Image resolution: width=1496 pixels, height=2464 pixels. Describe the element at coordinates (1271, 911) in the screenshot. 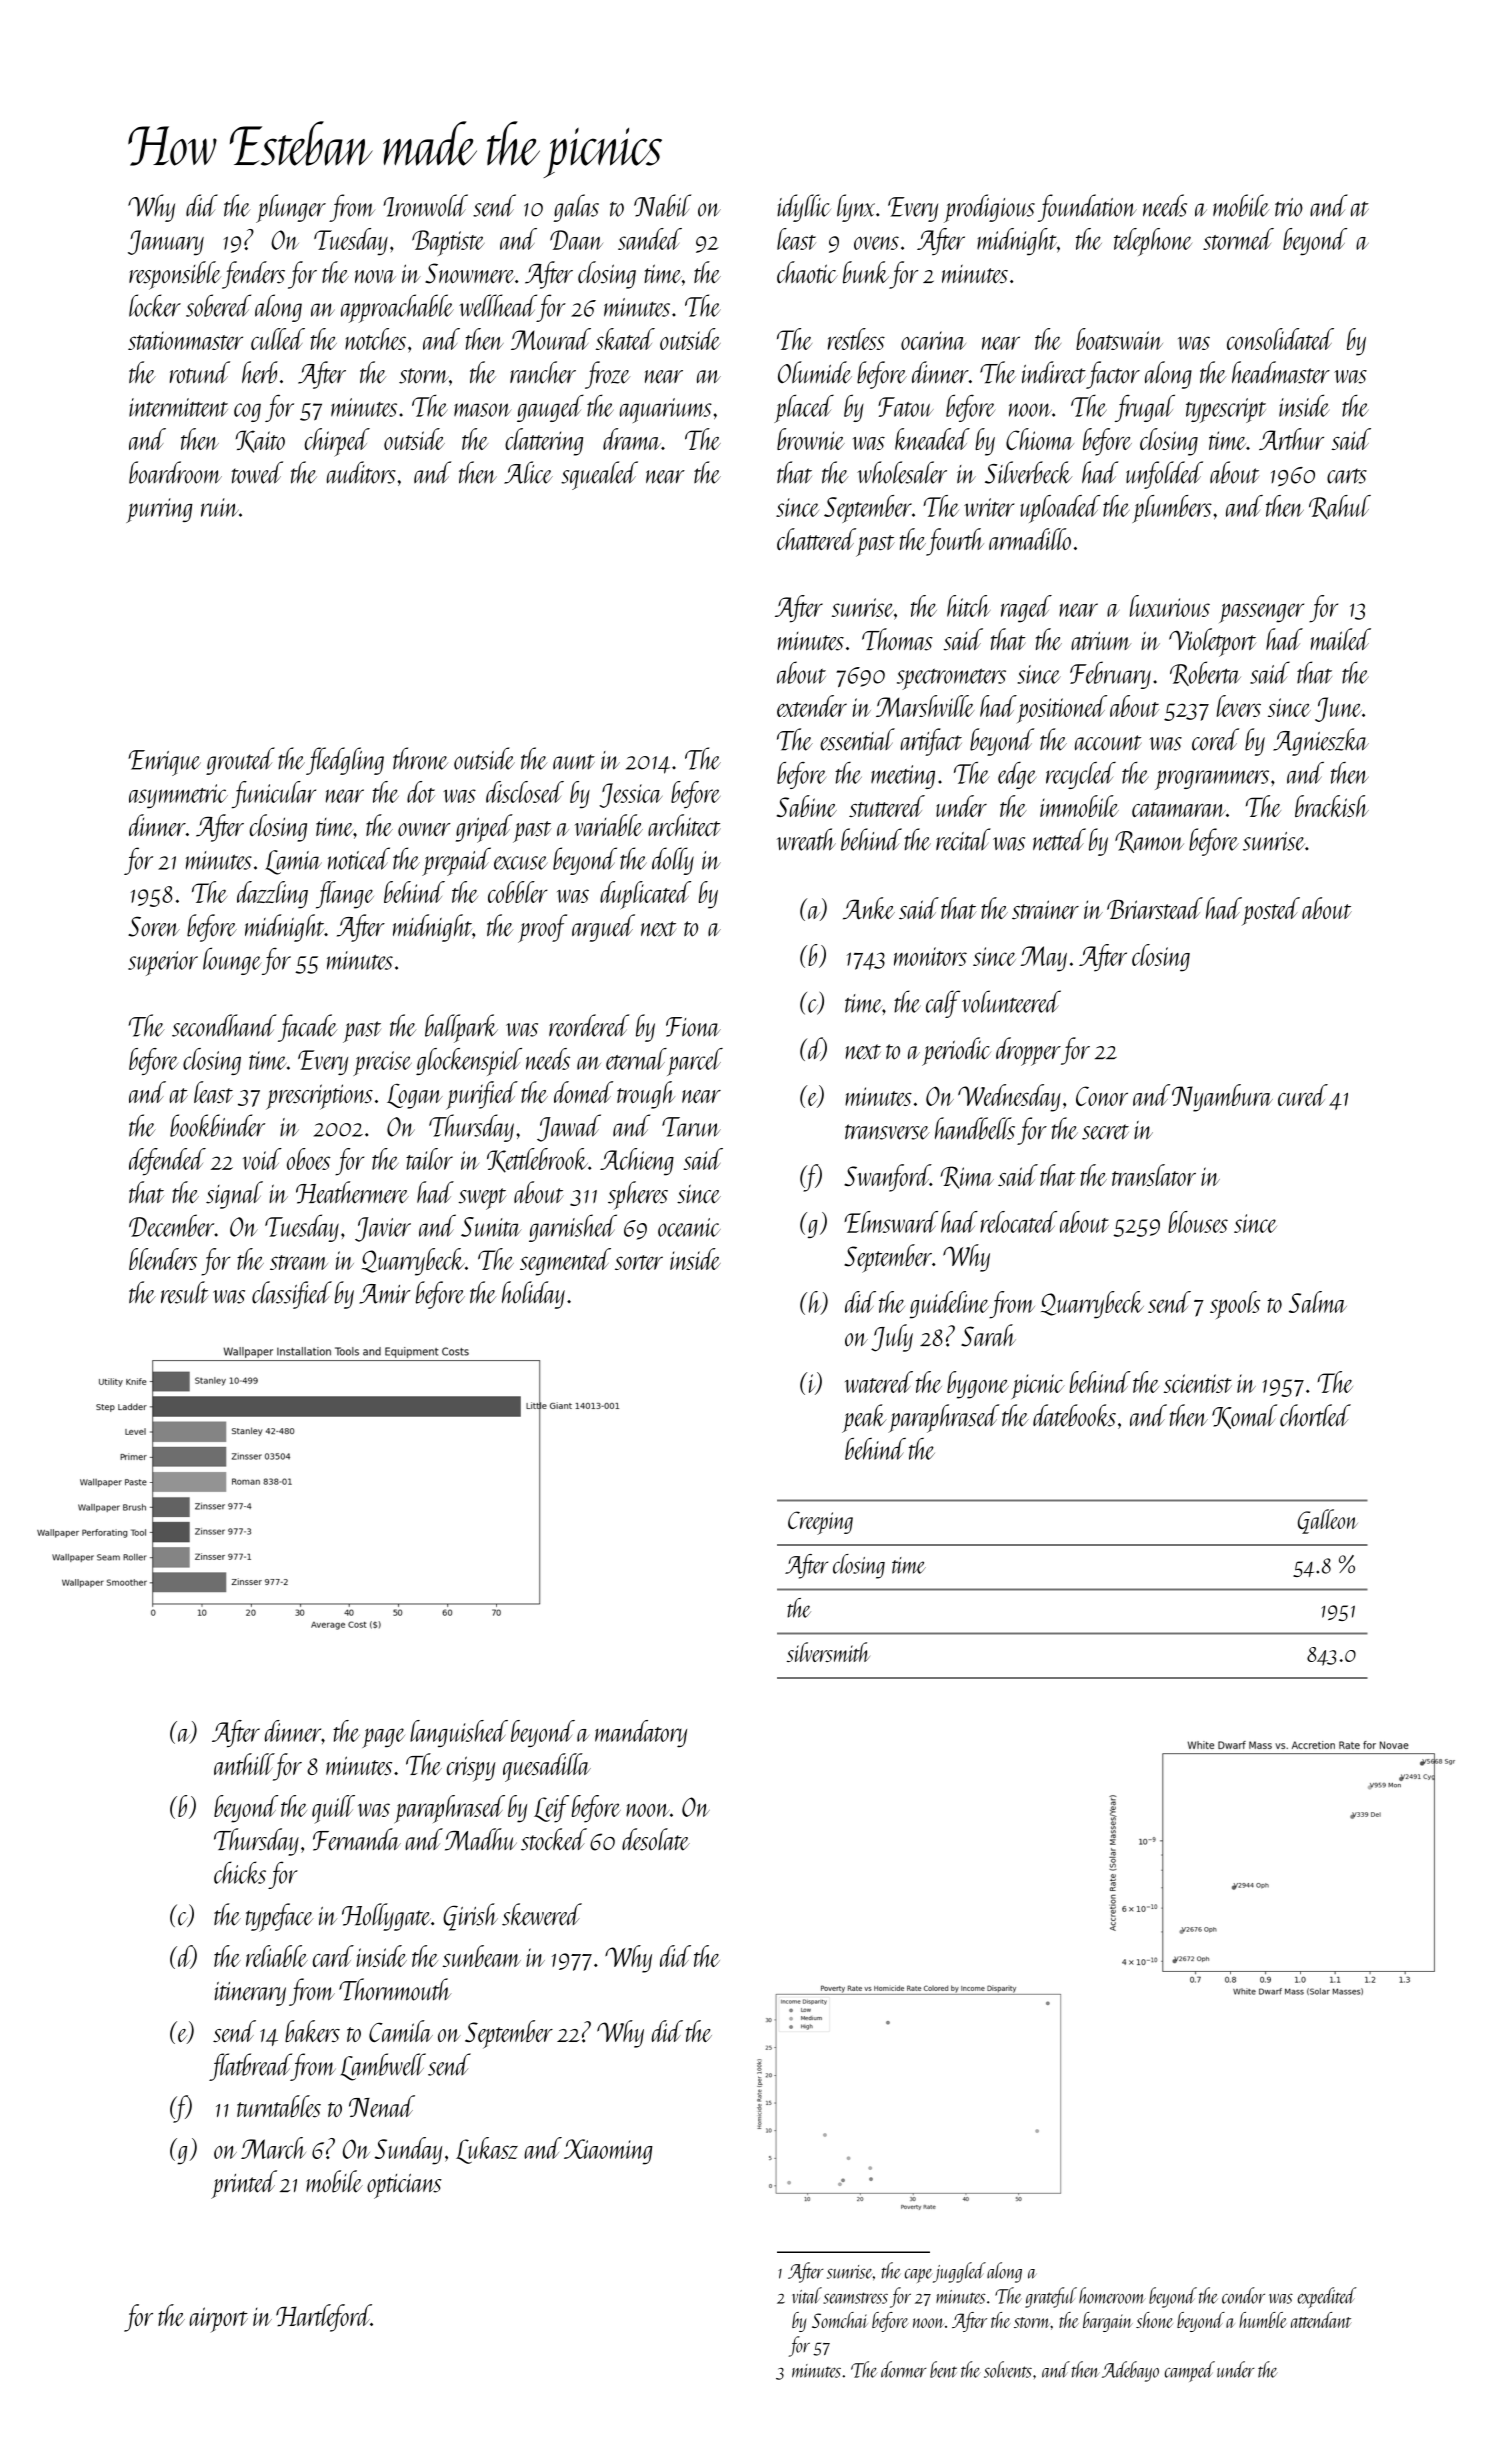

I see `posted` at that location.
